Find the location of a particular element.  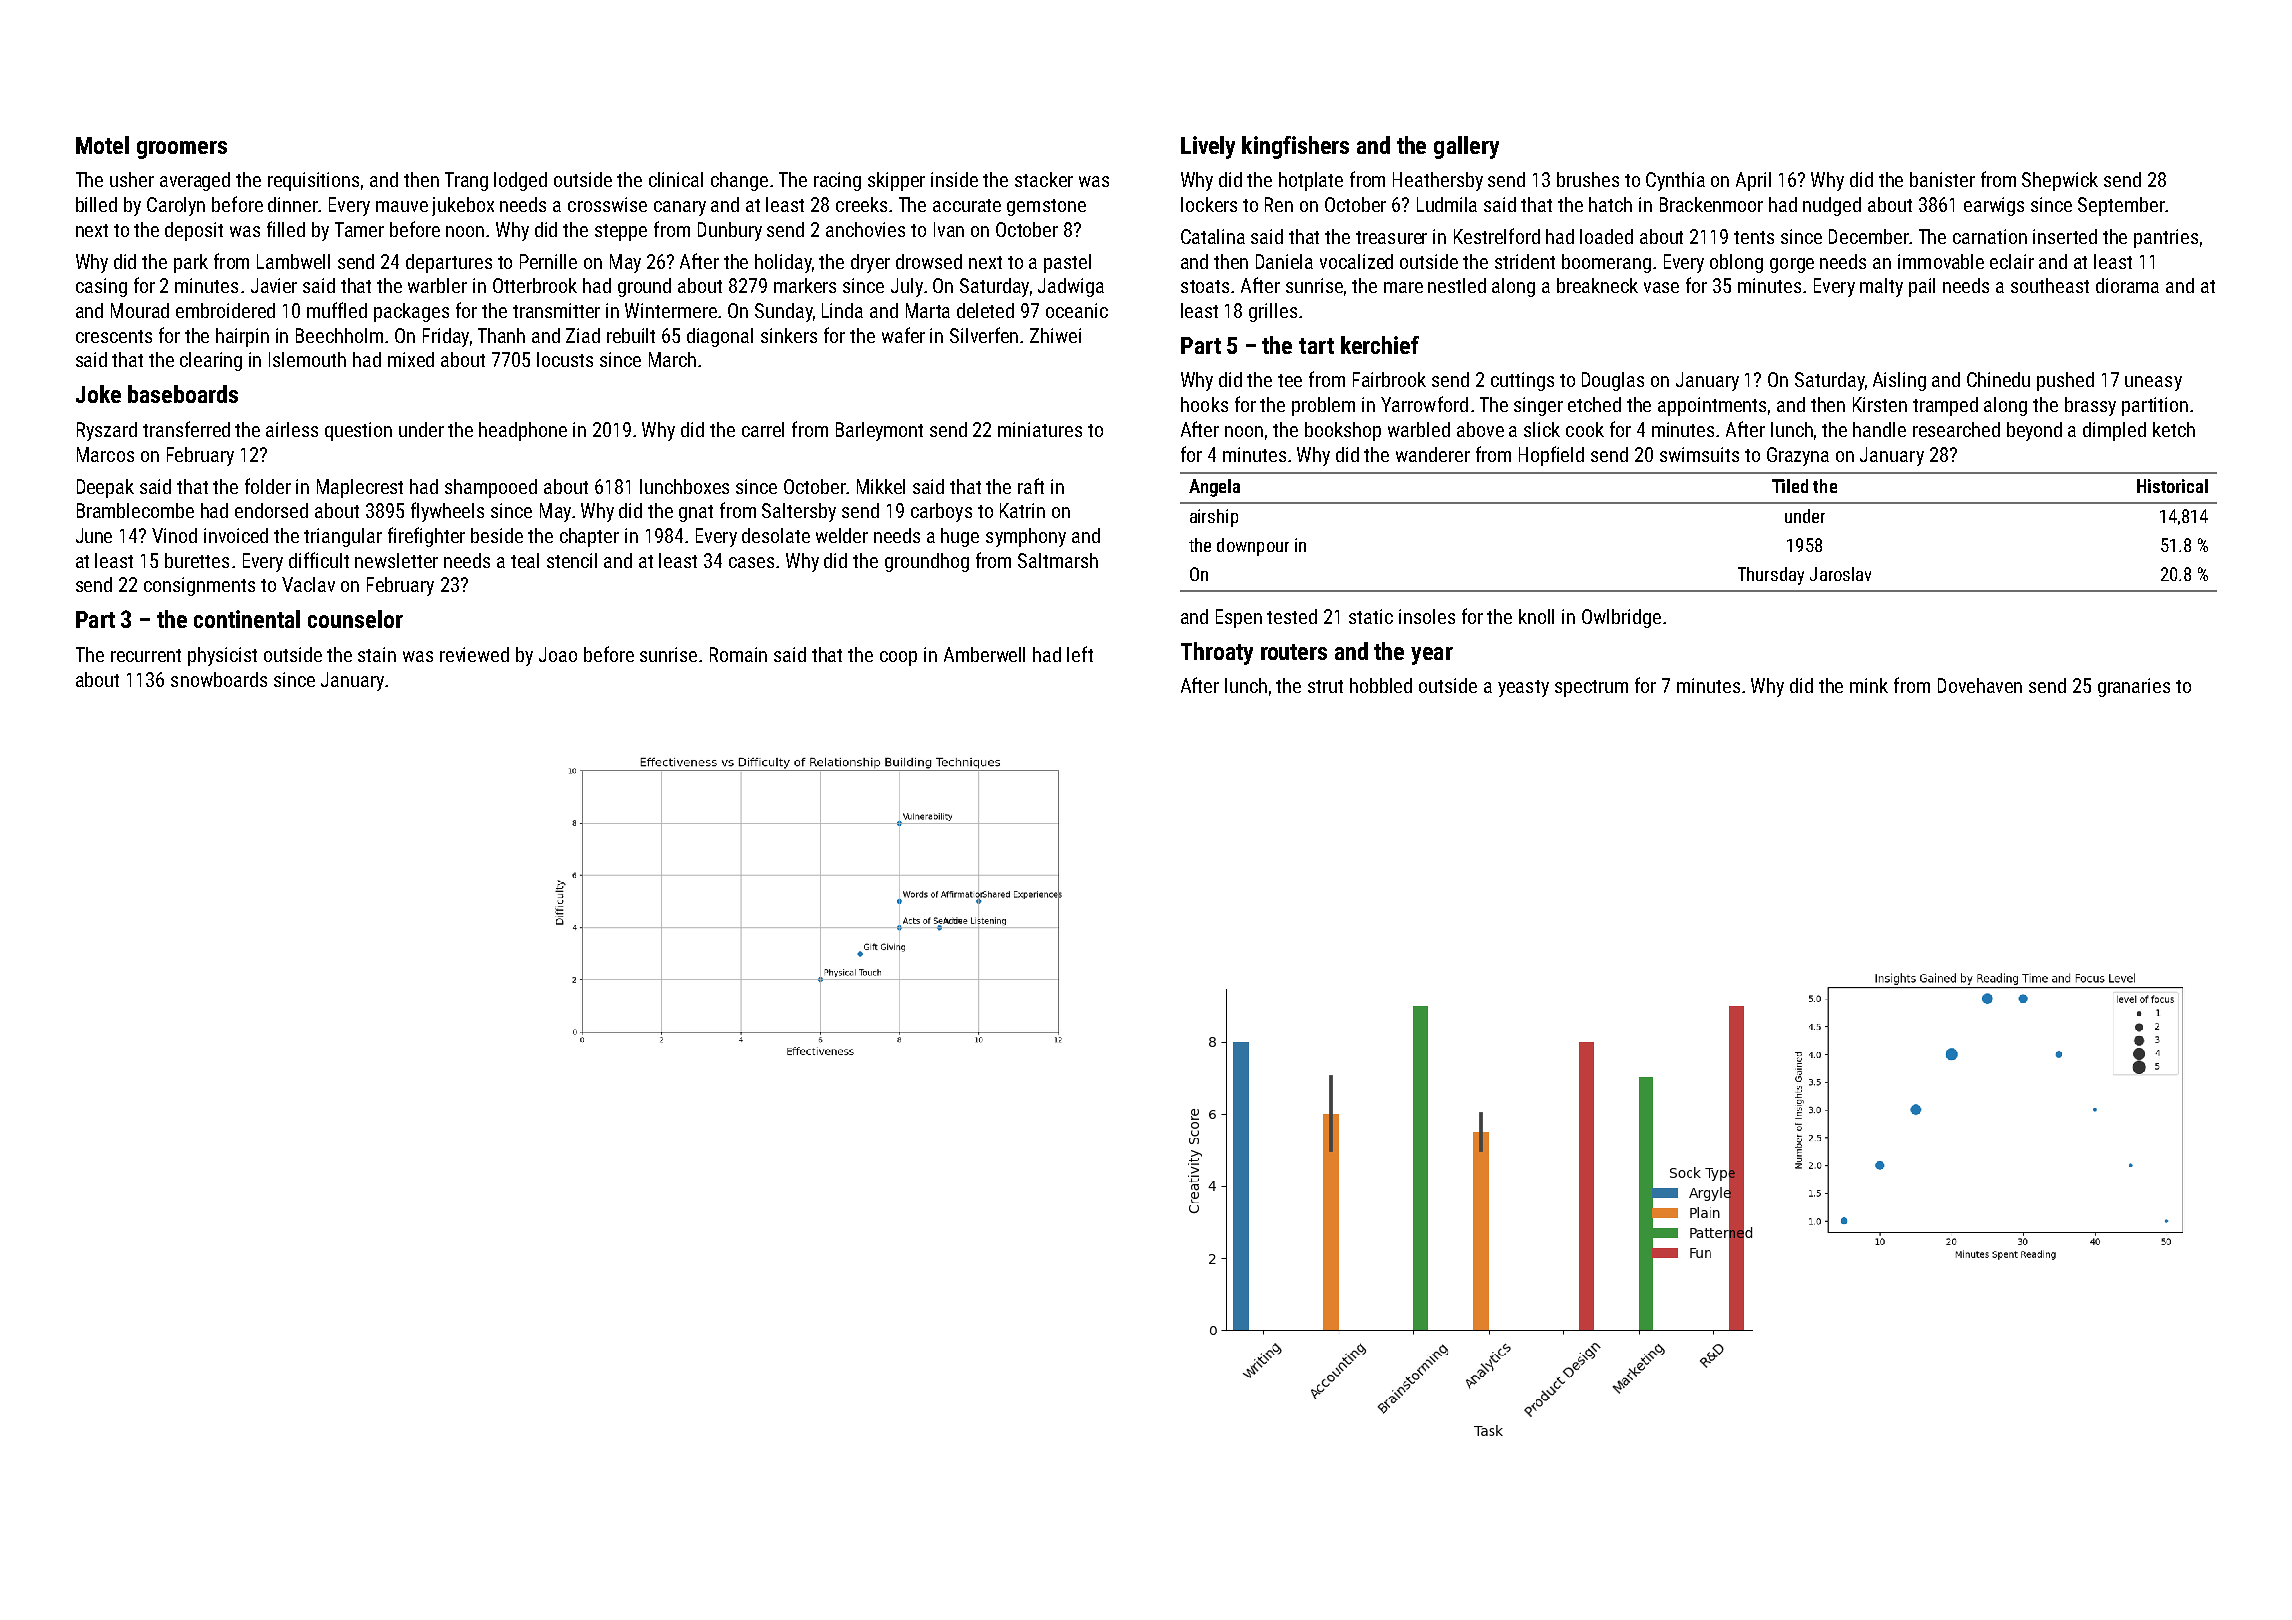

snowboards is located at coordinates (219, 679).
